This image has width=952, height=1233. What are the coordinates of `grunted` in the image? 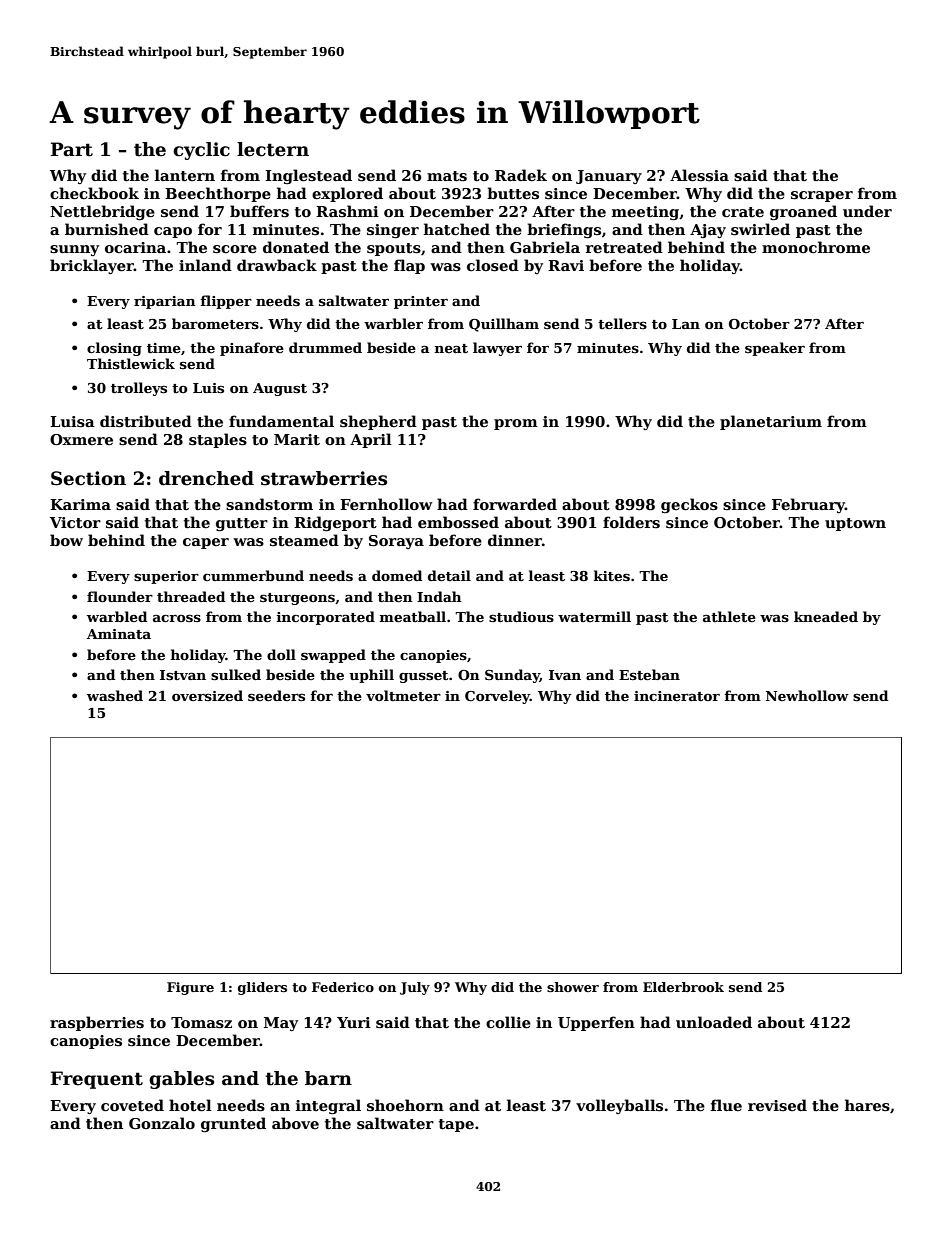 It's located at (233, 1124).
